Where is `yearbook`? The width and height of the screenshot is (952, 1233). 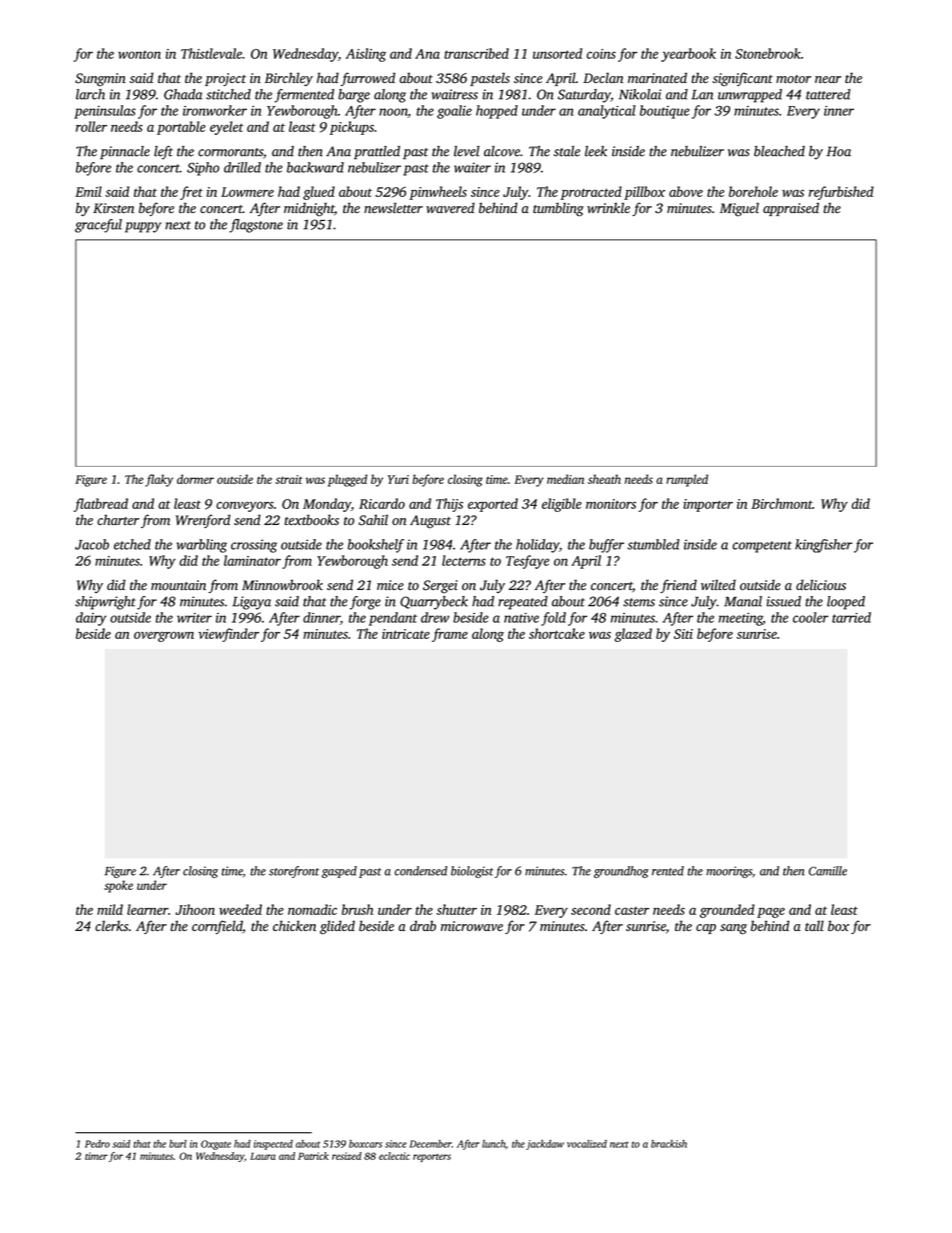
yearbook is located at coordinates (688, 55).
